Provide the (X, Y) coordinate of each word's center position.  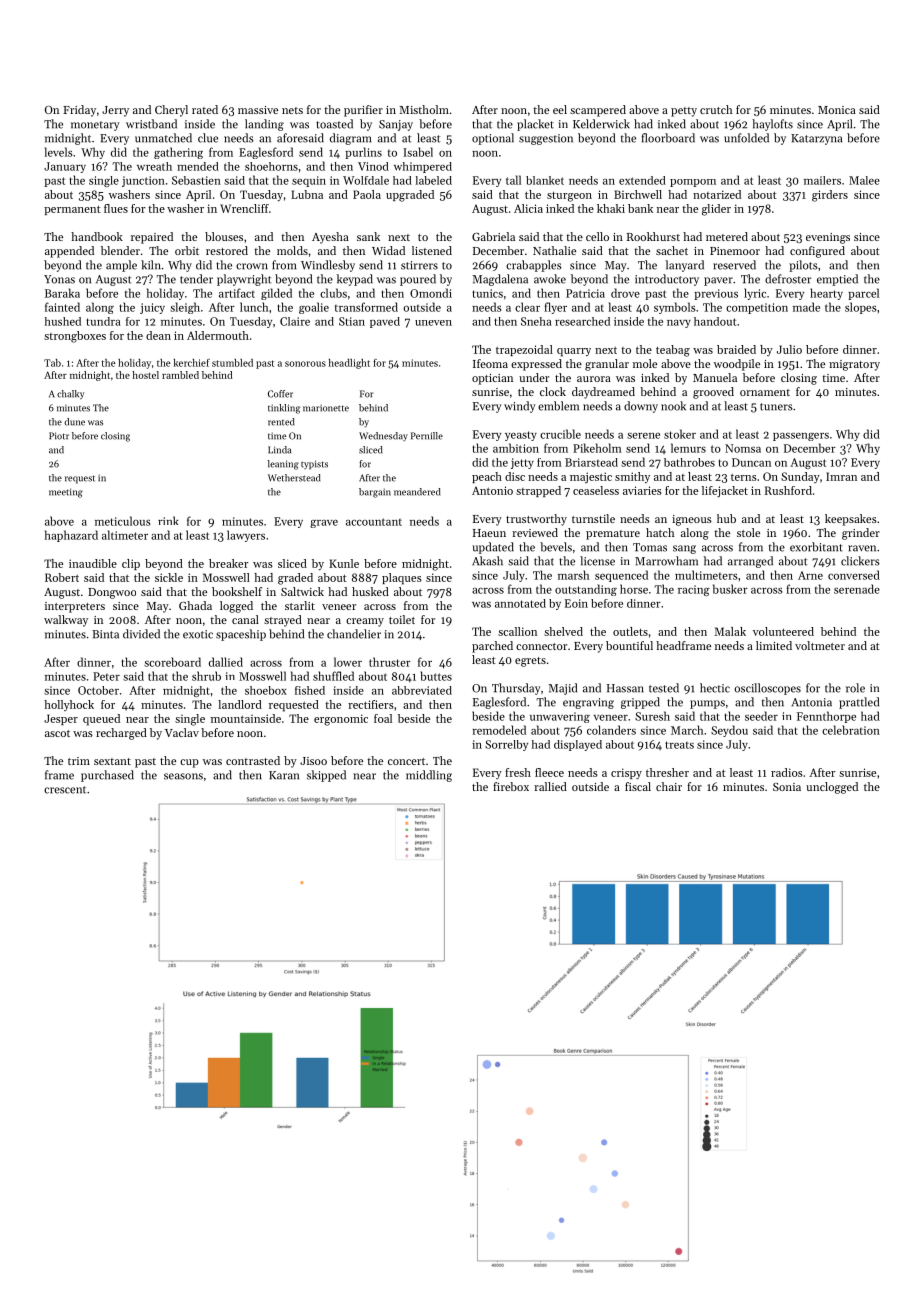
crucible (560, 434)
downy (641, 407)
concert (406, 761)
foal (383, 718)
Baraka (62, 293)
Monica (837, 110)
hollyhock (69, 705)
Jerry (115, 111)
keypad (355, 280)
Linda (279, 450)
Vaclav (182, 732)
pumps (707, 704)
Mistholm (424, 109)
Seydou (729, 731)
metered (727, 236)
